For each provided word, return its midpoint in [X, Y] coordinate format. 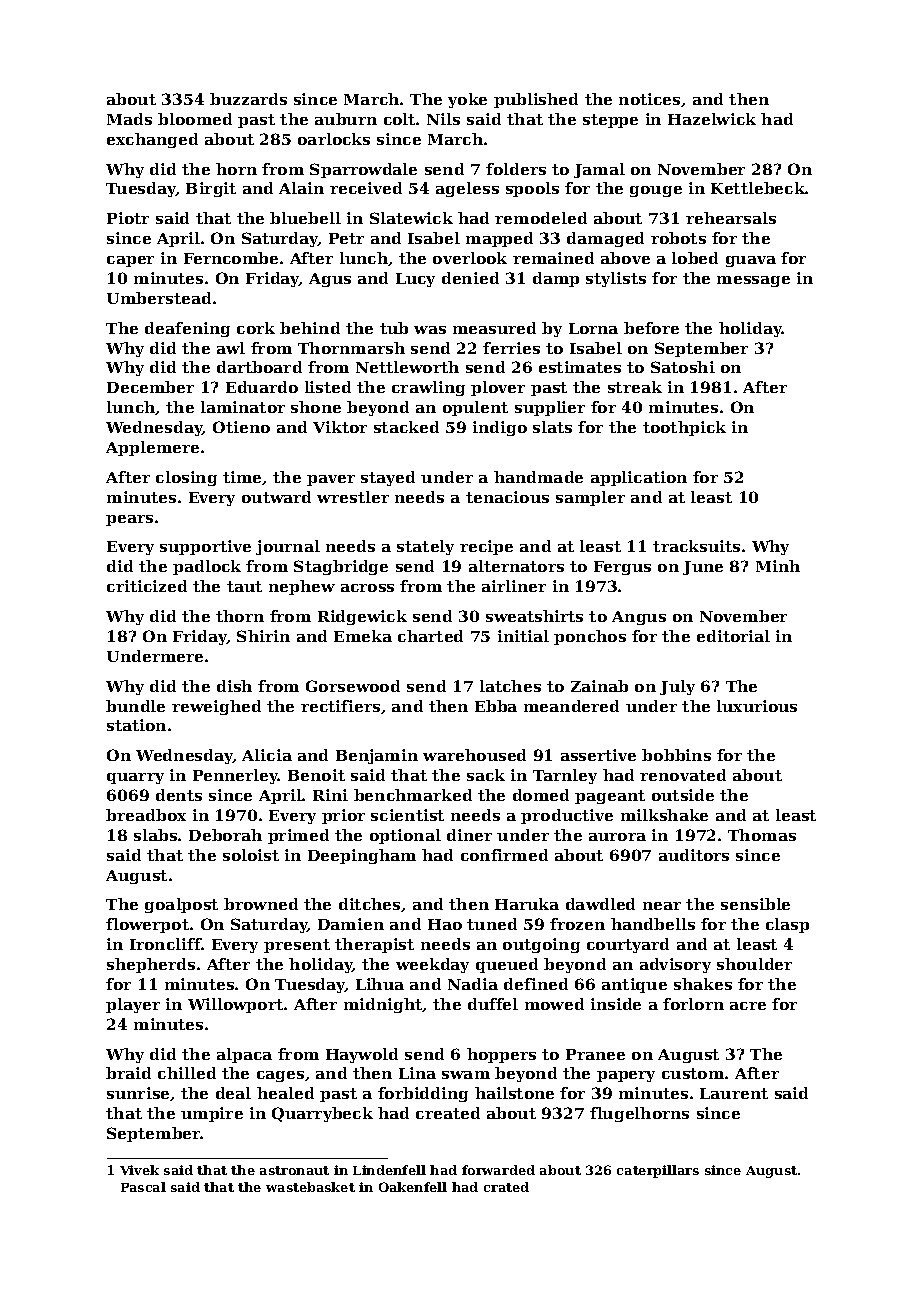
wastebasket [310, 1187]
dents [179, 795]
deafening [187, 329]
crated [506, 1187]
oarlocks [334, 139]
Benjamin [377, 756]
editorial [733, 636]
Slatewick [411, 218]
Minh [778, 566]
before [651, 328]
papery [626, 1076]
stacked [406, 427]
